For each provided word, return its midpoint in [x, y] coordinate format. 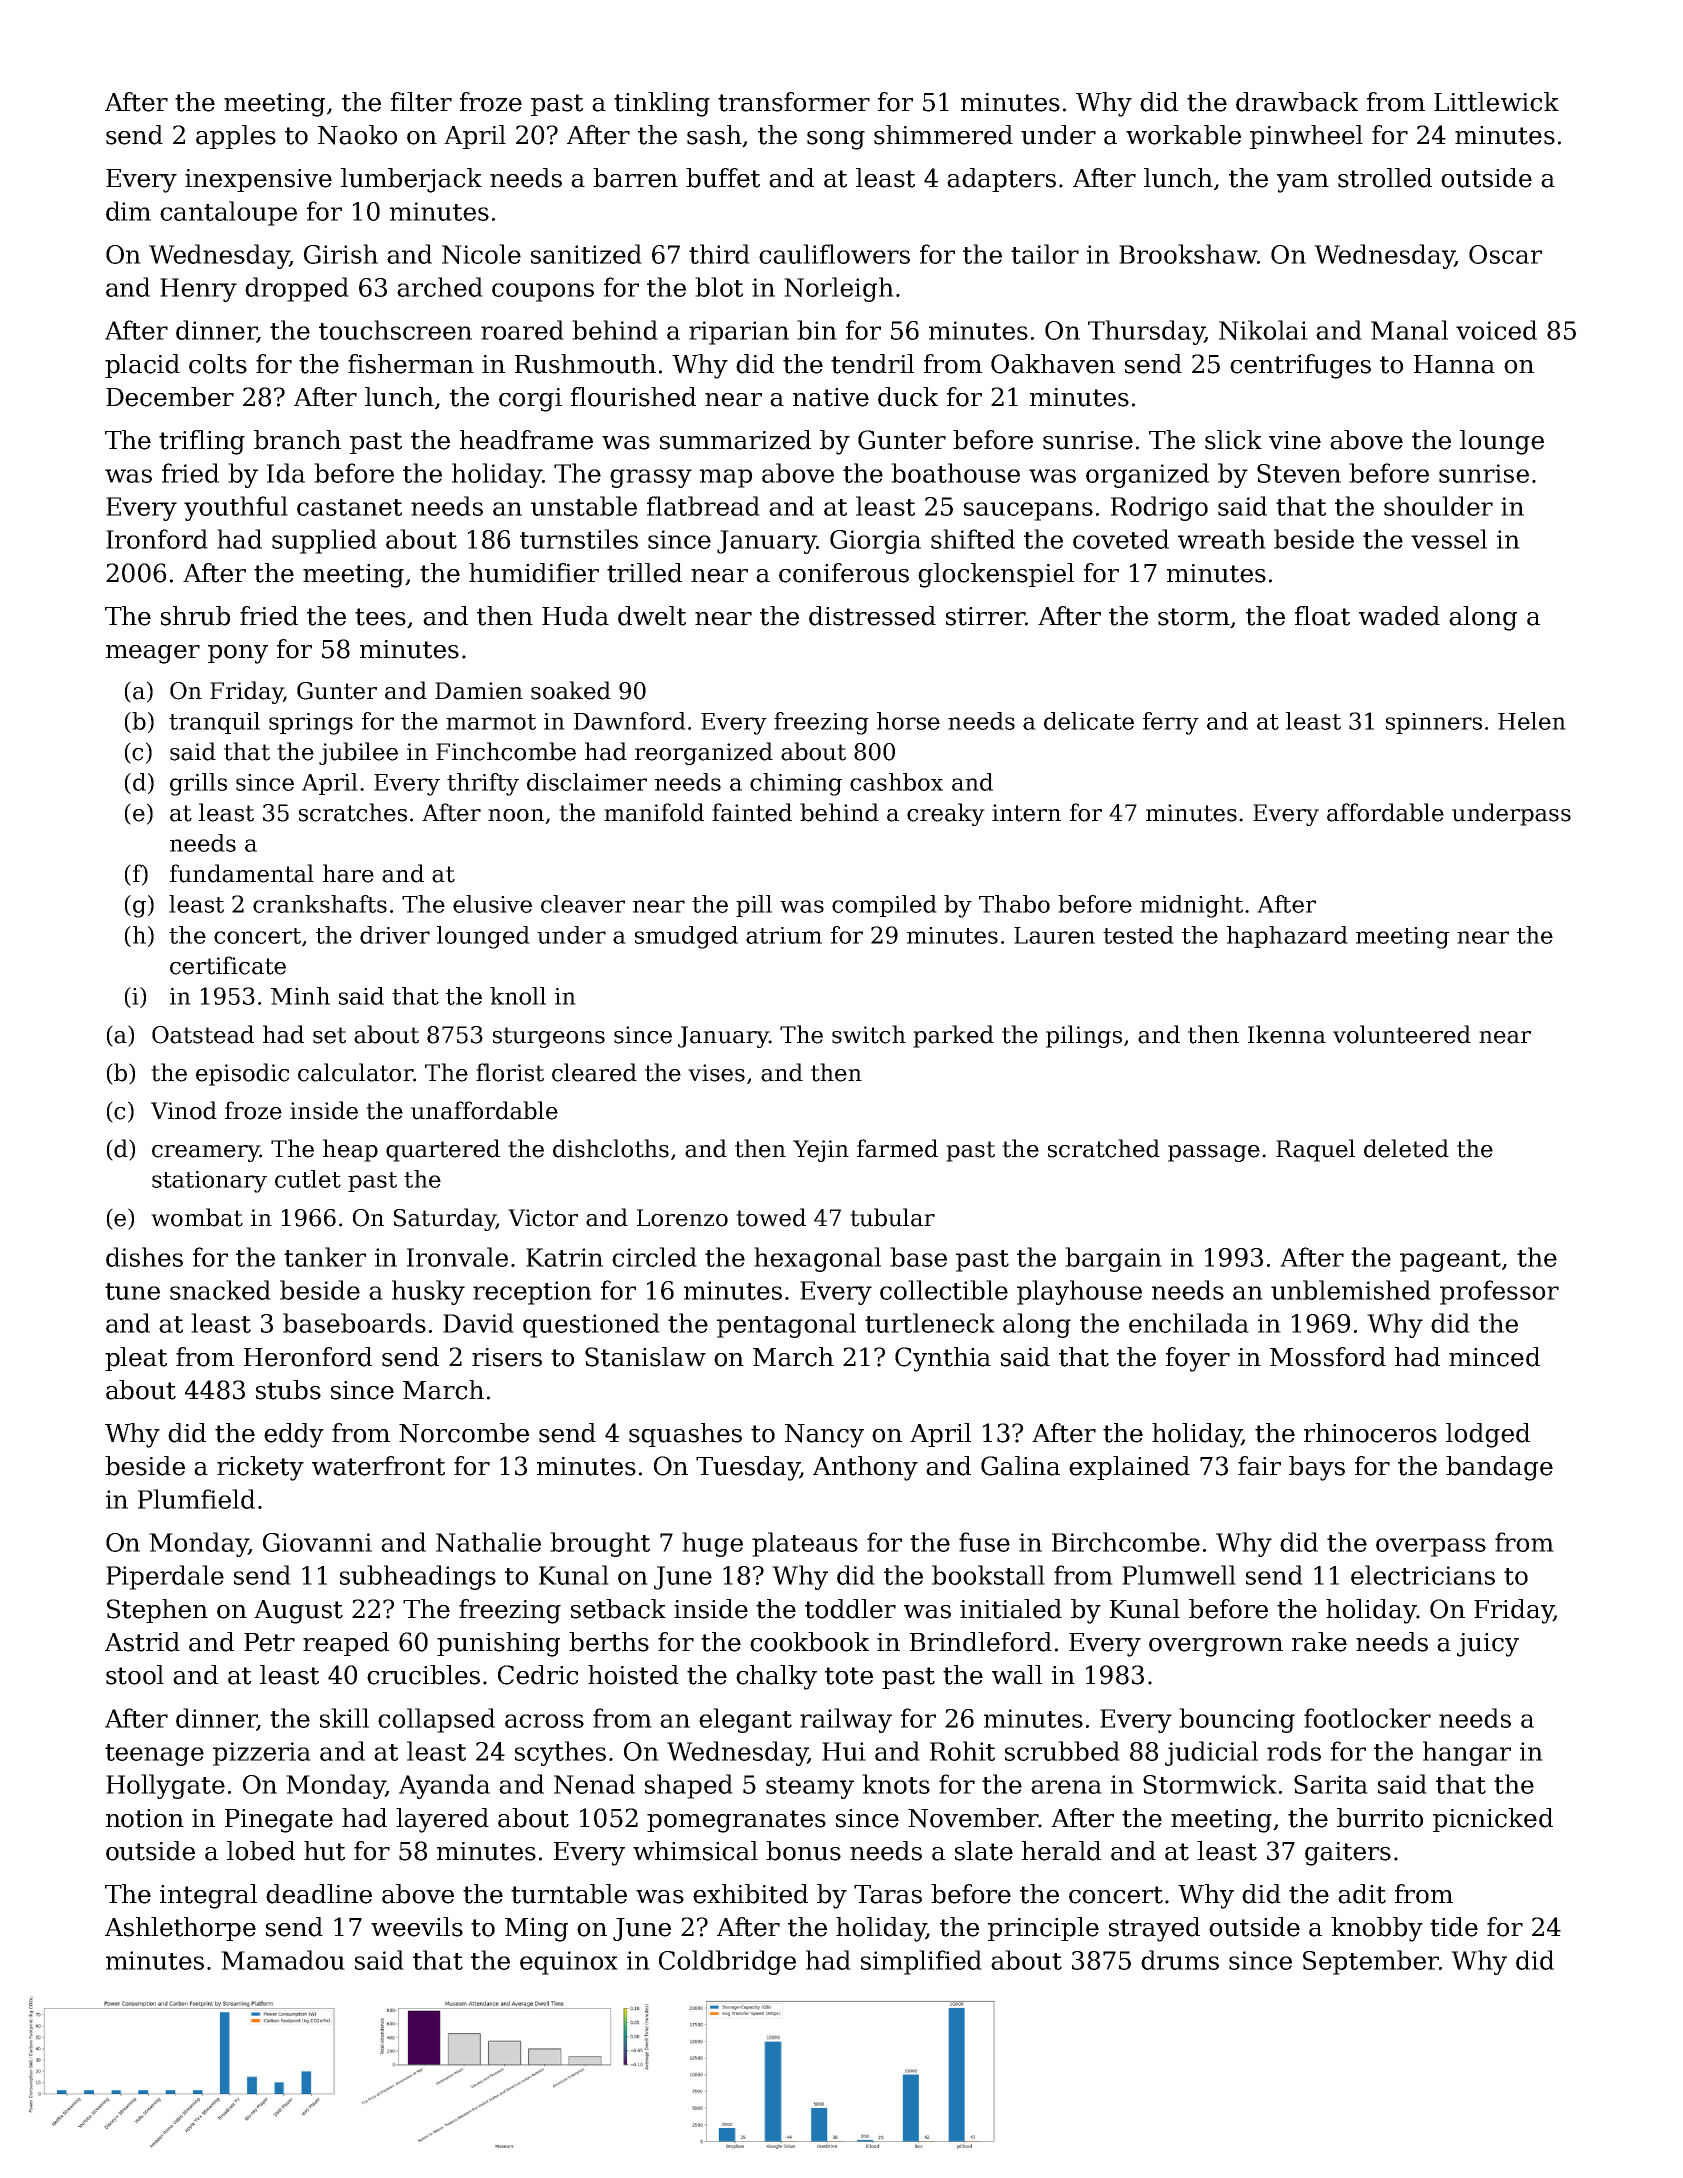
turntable [569, 1894]
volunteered [1402, 1034]
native [831, 397]
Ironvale [457, 1257]
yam [1303, 183]
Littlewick [1496, 102]
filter [421, 102]
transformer [794, 102]
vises [716, 1073]
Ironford [157, 539]
